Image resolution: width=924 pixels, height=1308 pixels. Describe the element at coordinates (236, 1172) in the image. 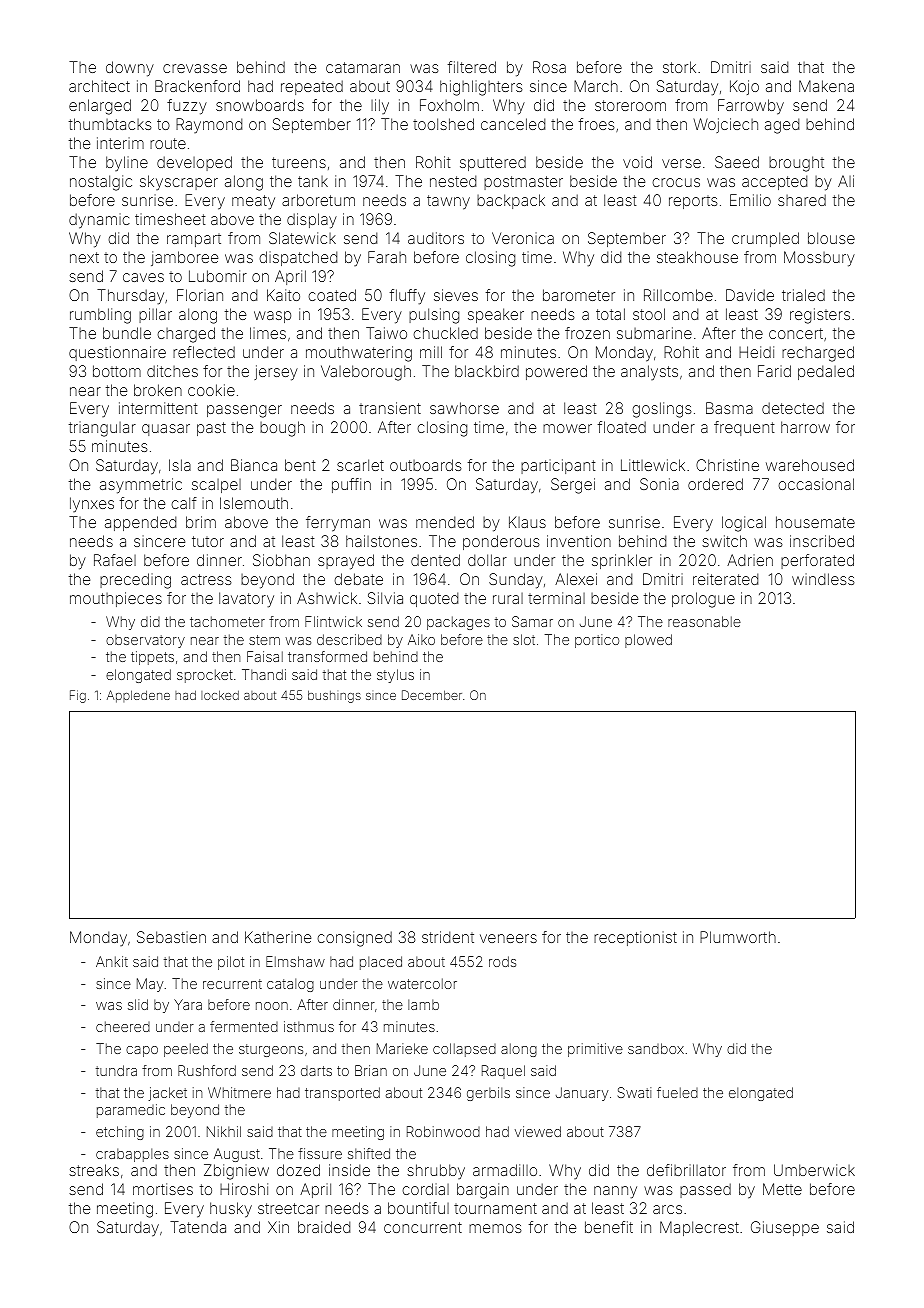

I see `Zbigniew` at that location.
